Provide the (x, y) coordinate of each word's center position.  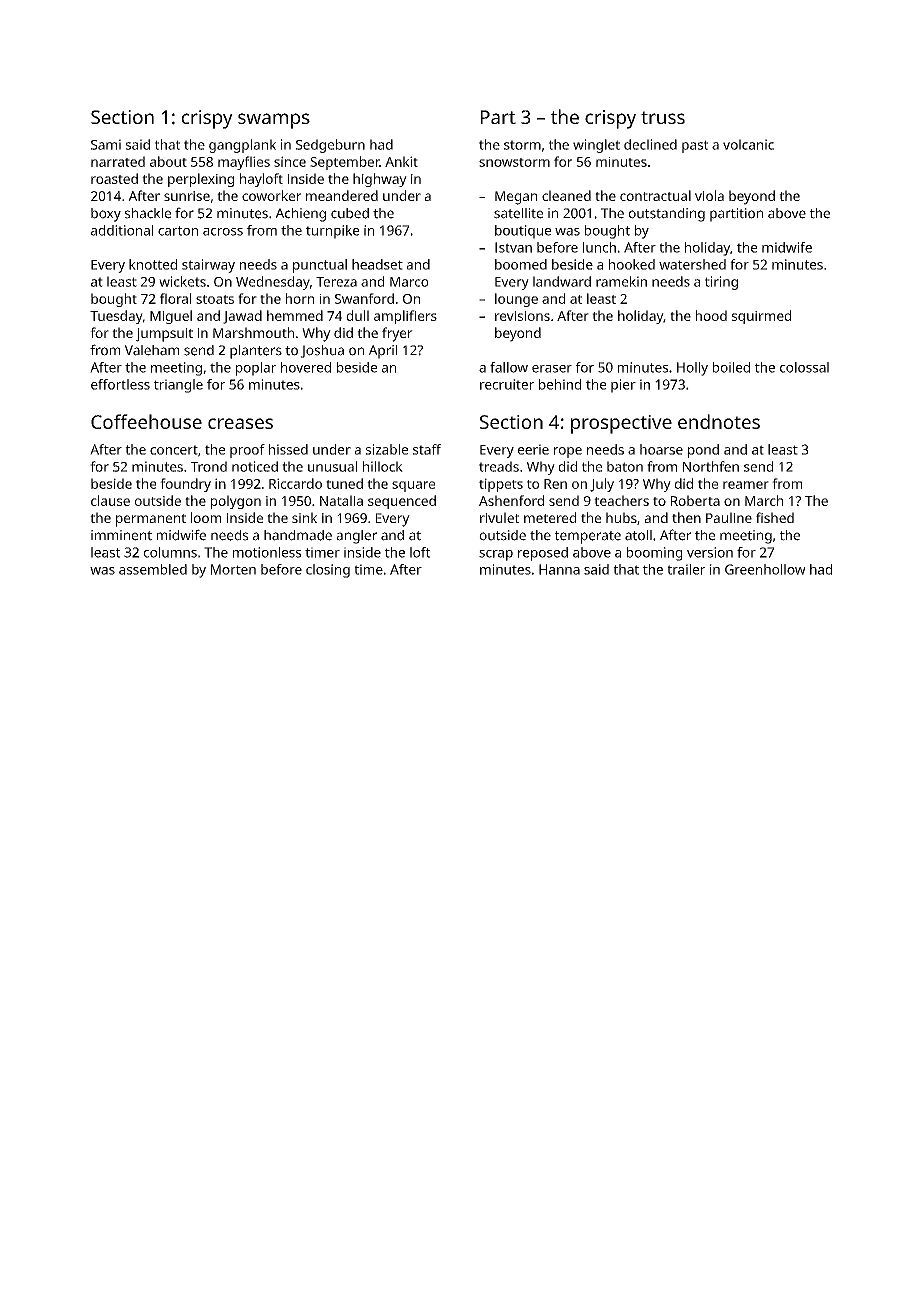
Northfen (711, 466)
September (345, 163)
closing (328, 571)
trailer (686, 569)
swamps (274, 121)
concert (174, 450)
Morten (233, 569)
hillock (383, 466)
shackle (148, 213)
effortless (120, 384)
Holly (692, 369)
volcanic (748, 144)
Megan (516, 198)
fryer (397, 334)
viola (709, 195)
